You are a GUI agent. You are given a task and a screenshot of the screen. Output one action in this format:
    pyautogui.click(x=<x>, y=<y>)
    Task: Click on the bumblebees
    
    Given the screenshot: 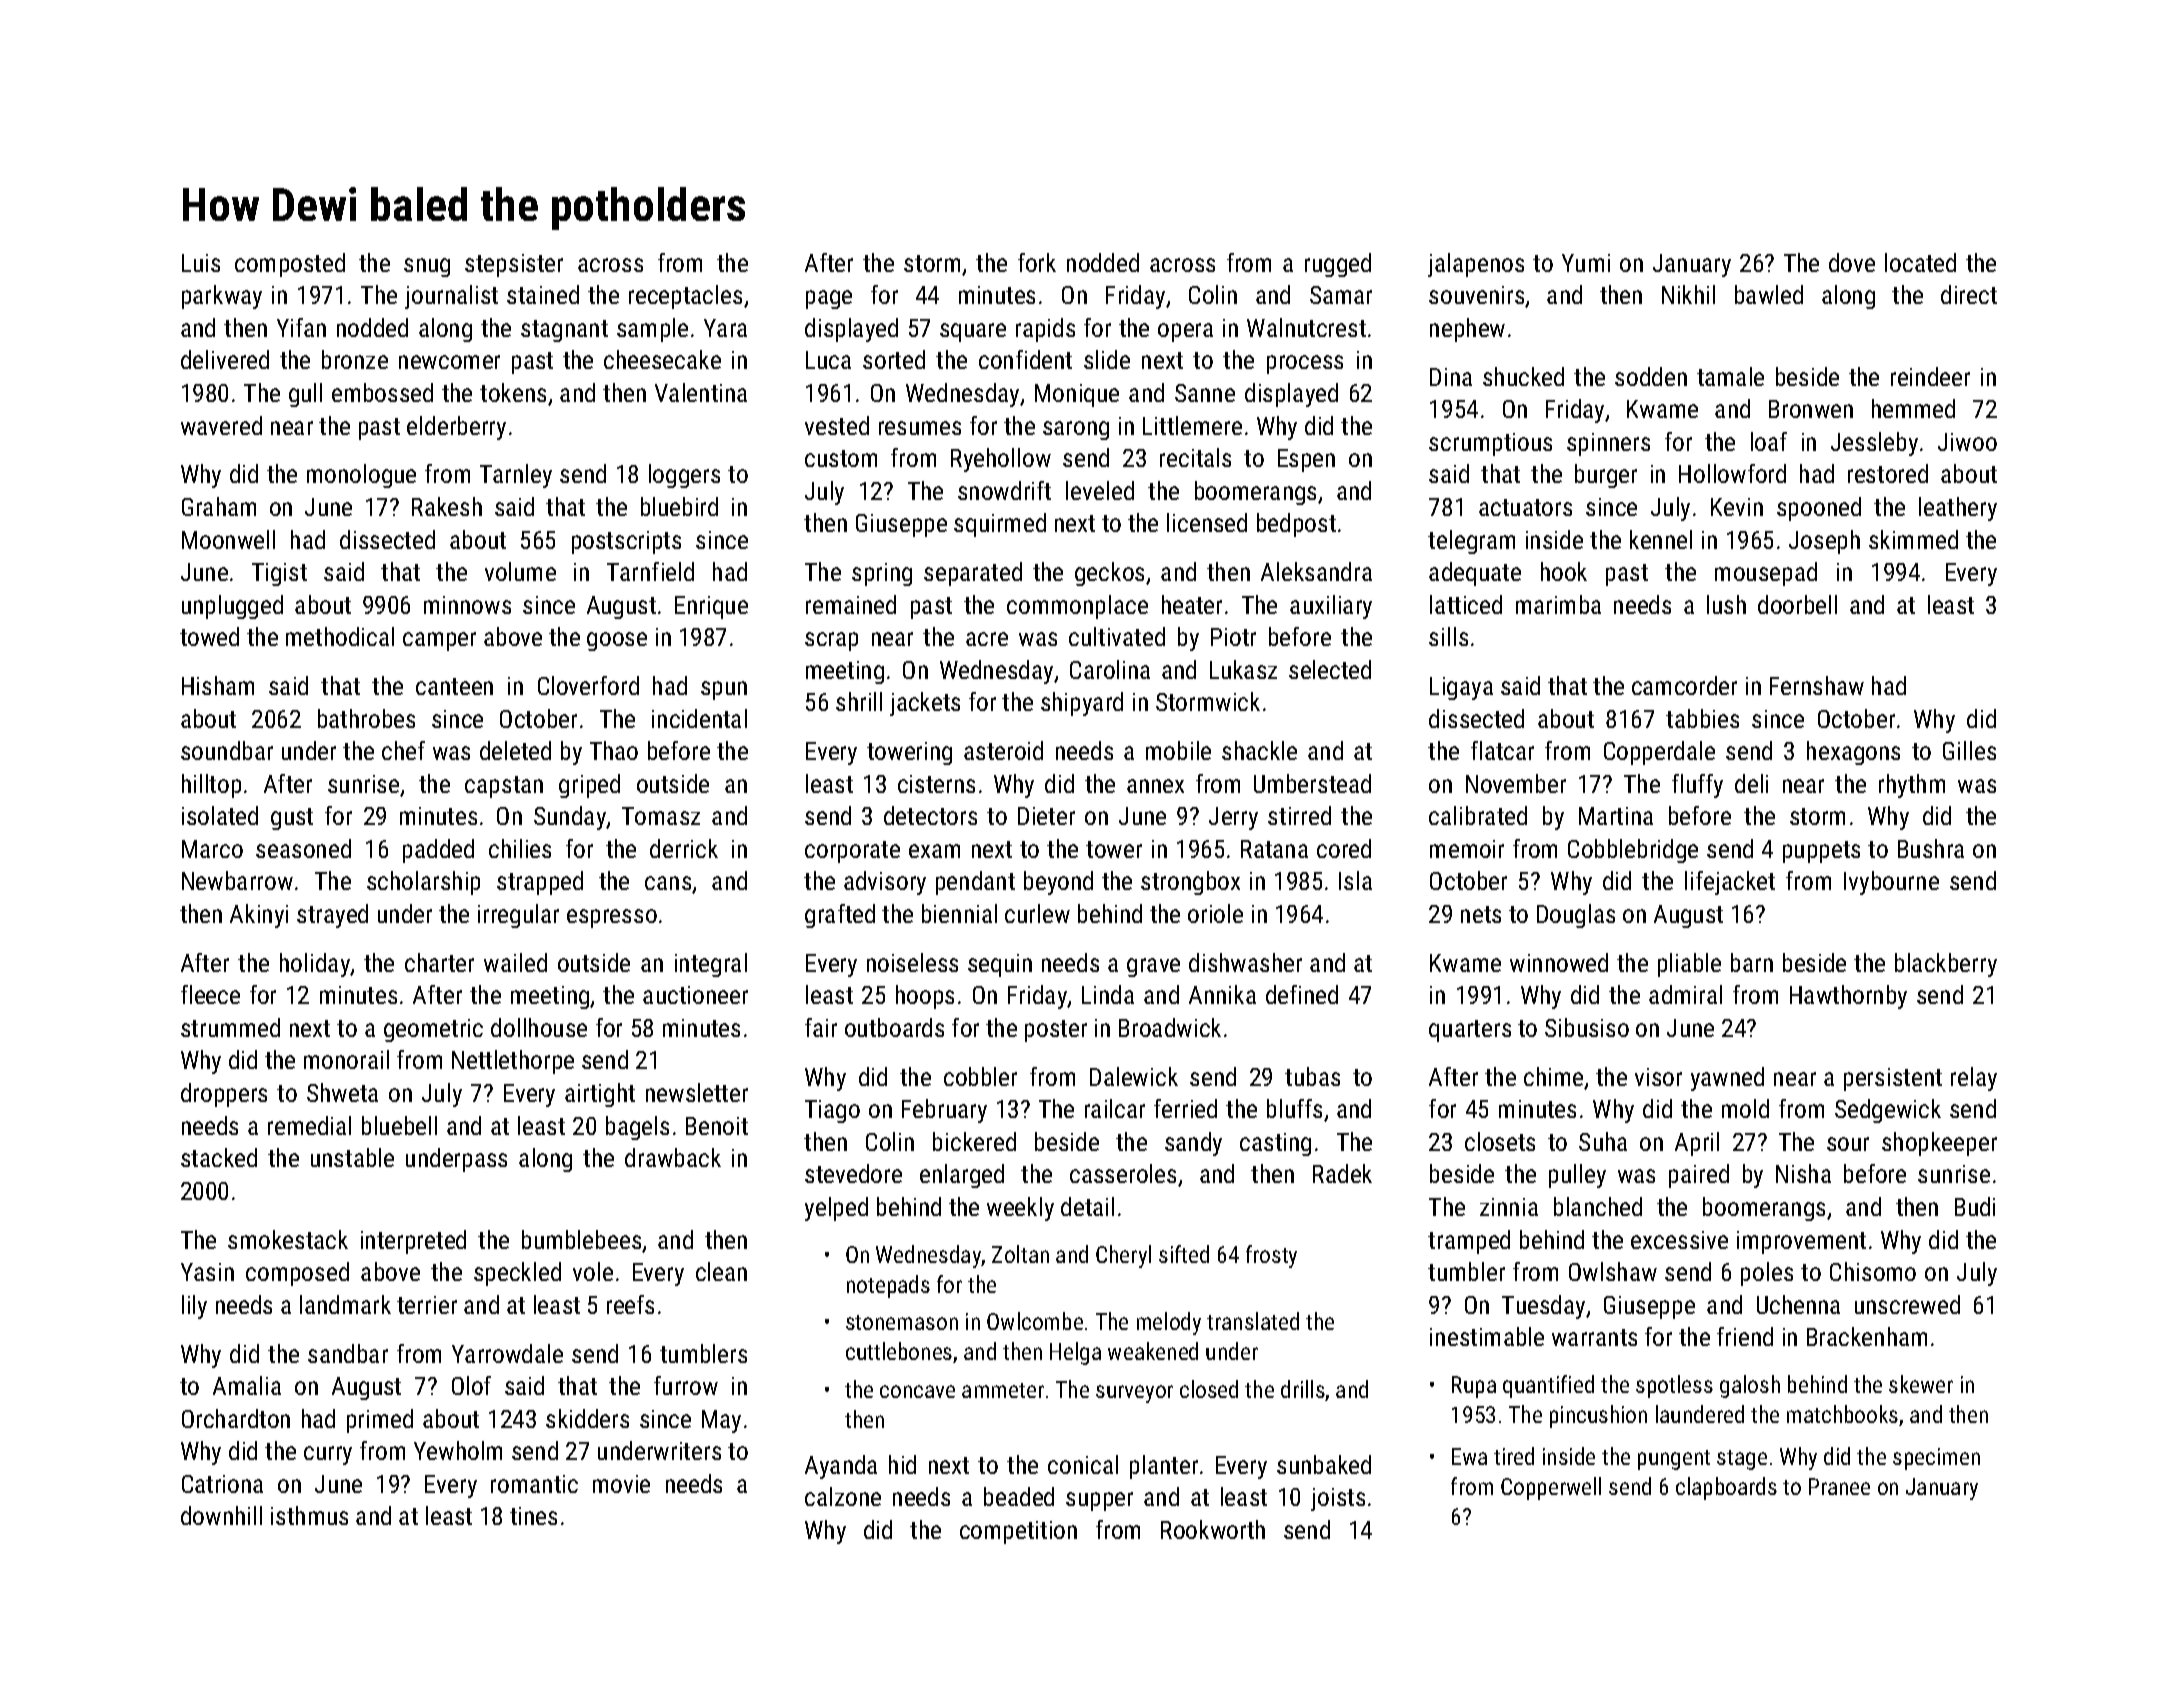 What is the action you would take?
    pyautogui.click(x=581, y=1239)
